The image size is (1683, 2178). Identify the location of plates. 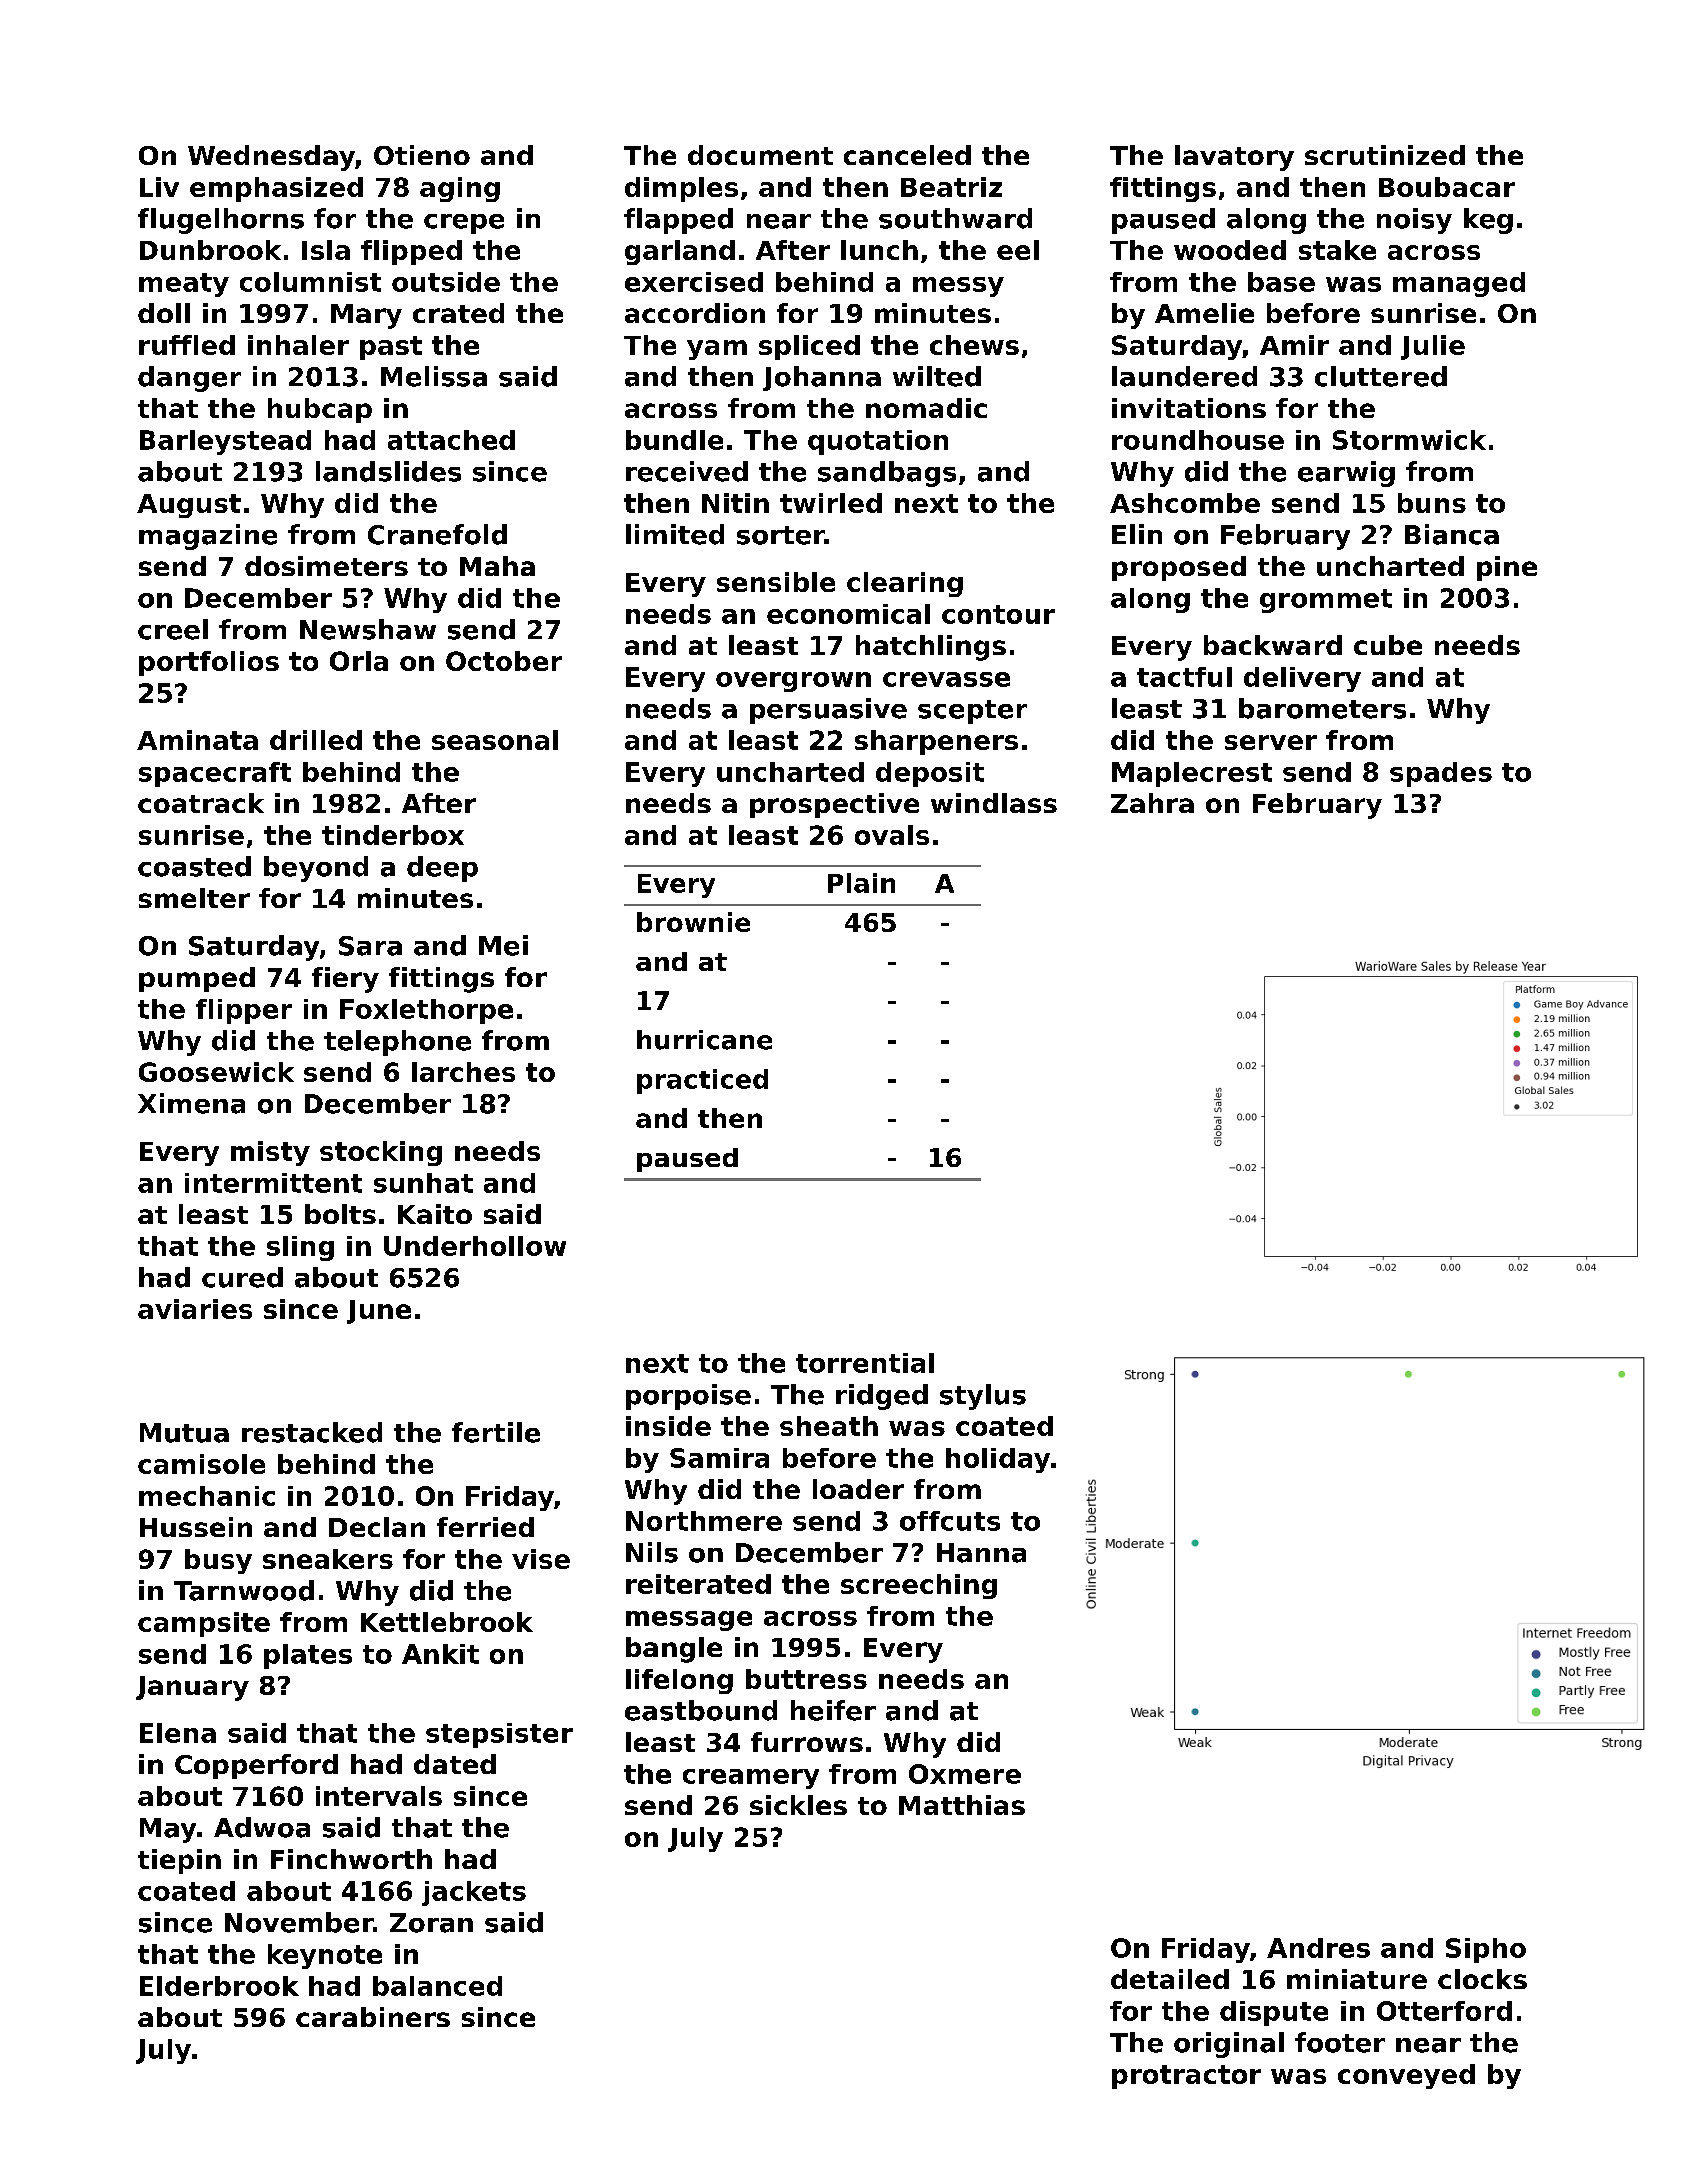
(308, 1656).
